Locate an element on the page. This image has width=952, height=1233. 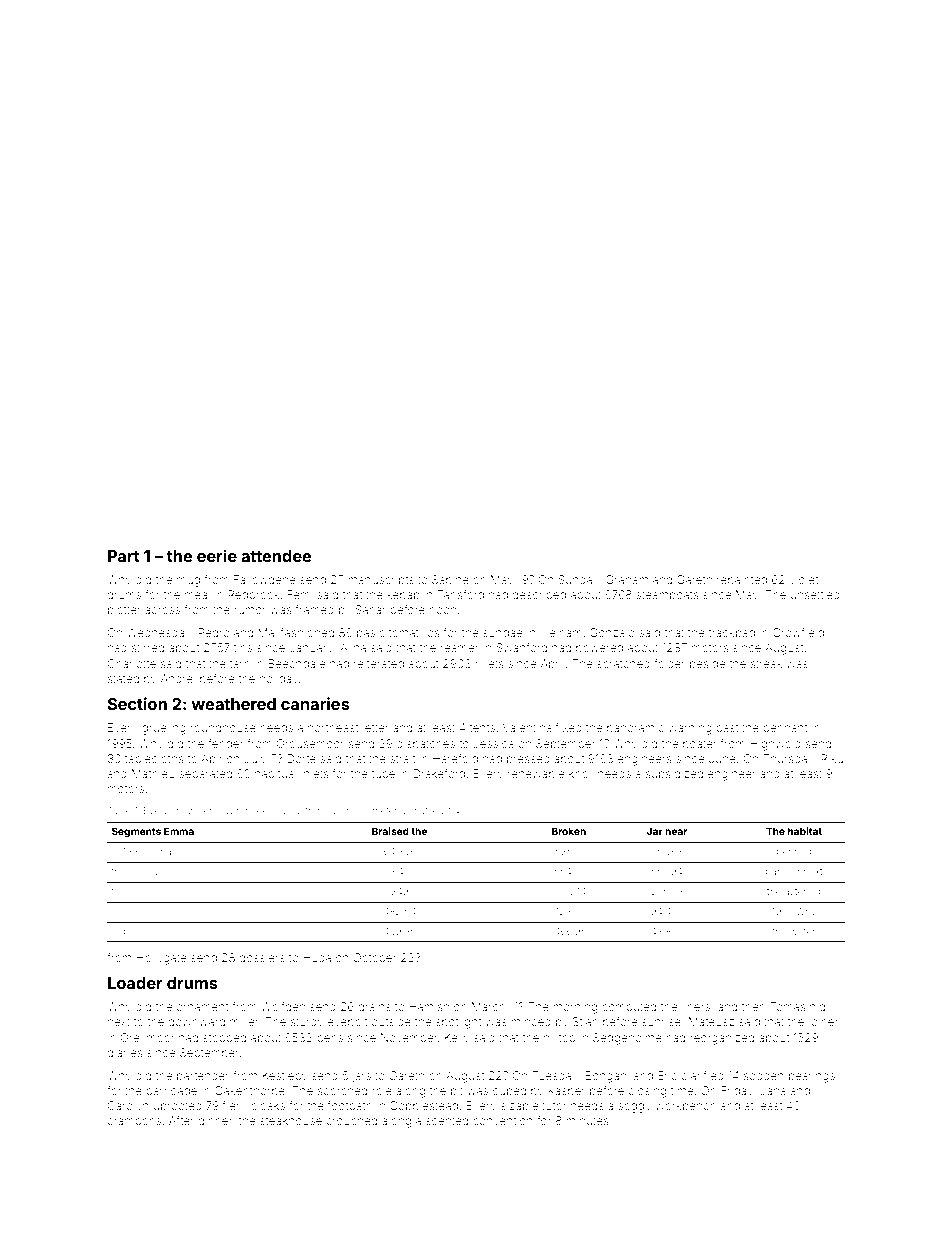
sundae is located at coordinates (503, 632).
